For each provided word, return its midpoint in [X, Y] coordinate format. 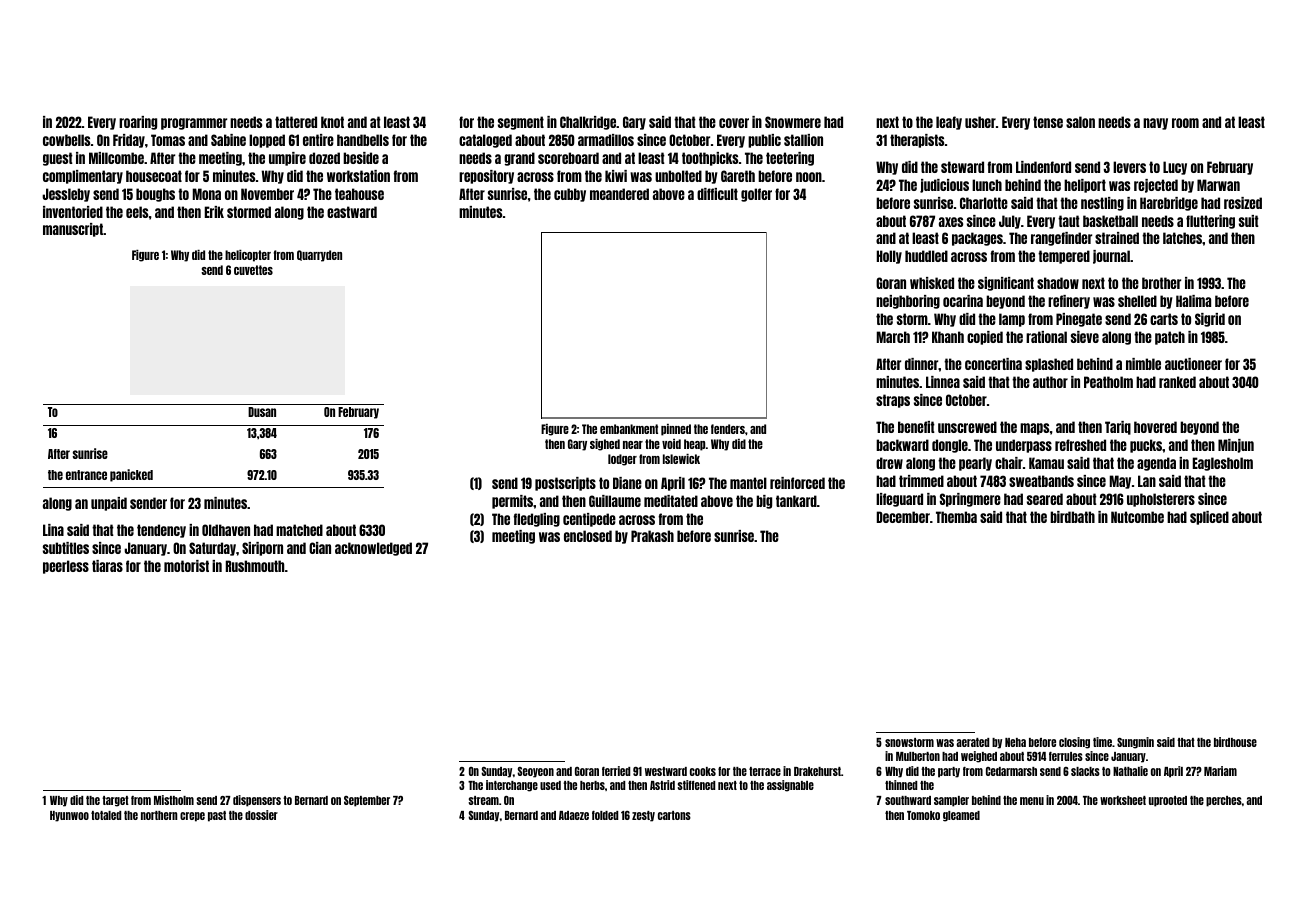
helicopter [248, 256]
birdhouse [1235, 742]
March [893, 337]
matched [299, 530]
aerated [972, 742]
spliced [1209, 518]
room [1185, 123]
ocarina [963, 301]
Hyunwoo [69, 816]
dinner [922, 364]
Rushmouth [255, 566]
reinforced [797, 483]
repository [486, 177]
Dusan [262, 412]
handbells [363, 140]
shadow [1058, 283]
